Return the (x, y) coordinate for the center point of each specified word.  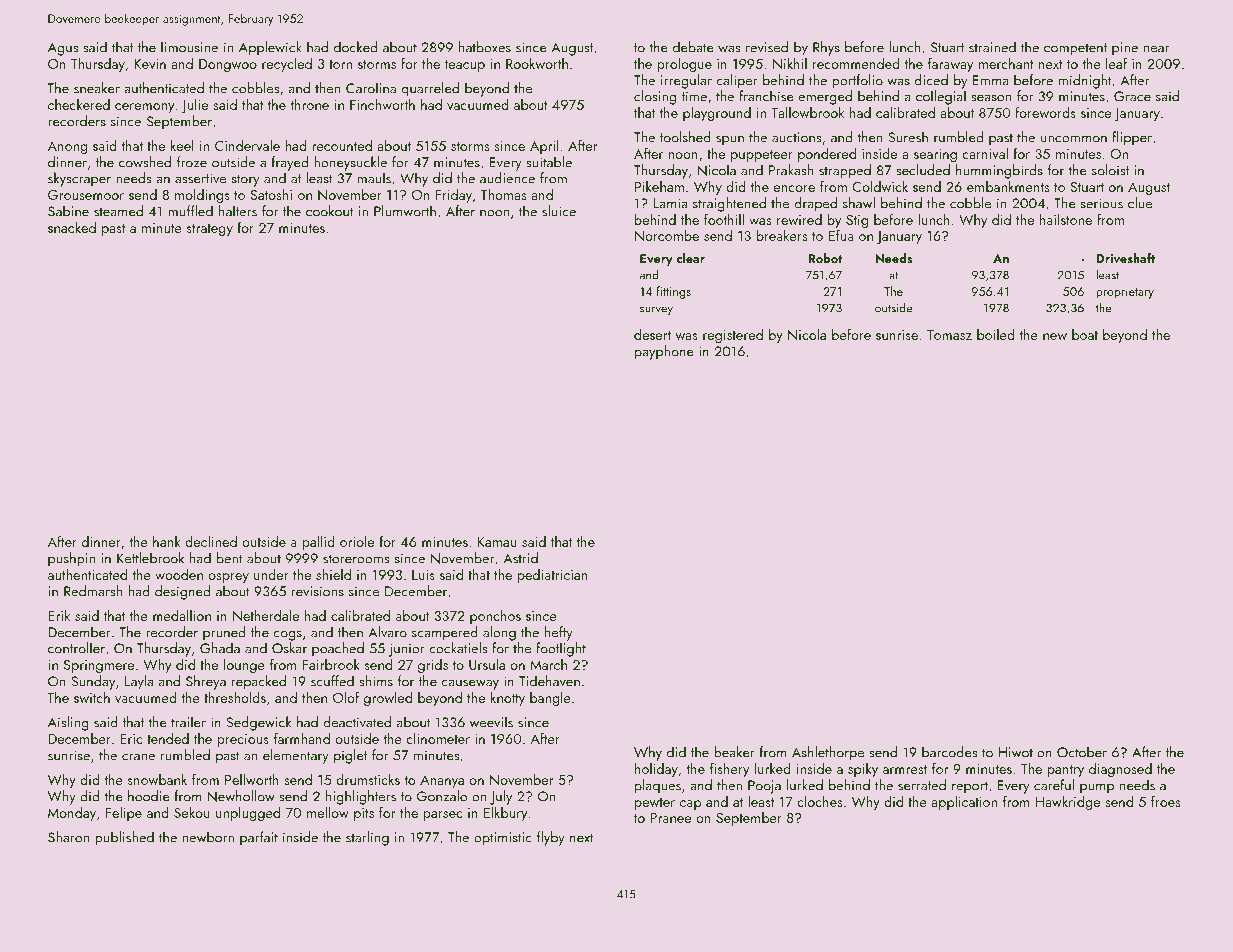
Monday (72, 814)
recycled (287, 65)
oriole (357, 541)
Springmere (99, 666)
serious (1102, 203)
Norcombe (667, 236)
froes (1166, 801)
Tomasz (949, 335)
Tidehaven (549, 681)
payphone (664, 352)
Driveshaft (1125, 258)
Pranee (670, 818)
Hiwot (1016, 752)
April (544, 147)
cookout (330, 211)
